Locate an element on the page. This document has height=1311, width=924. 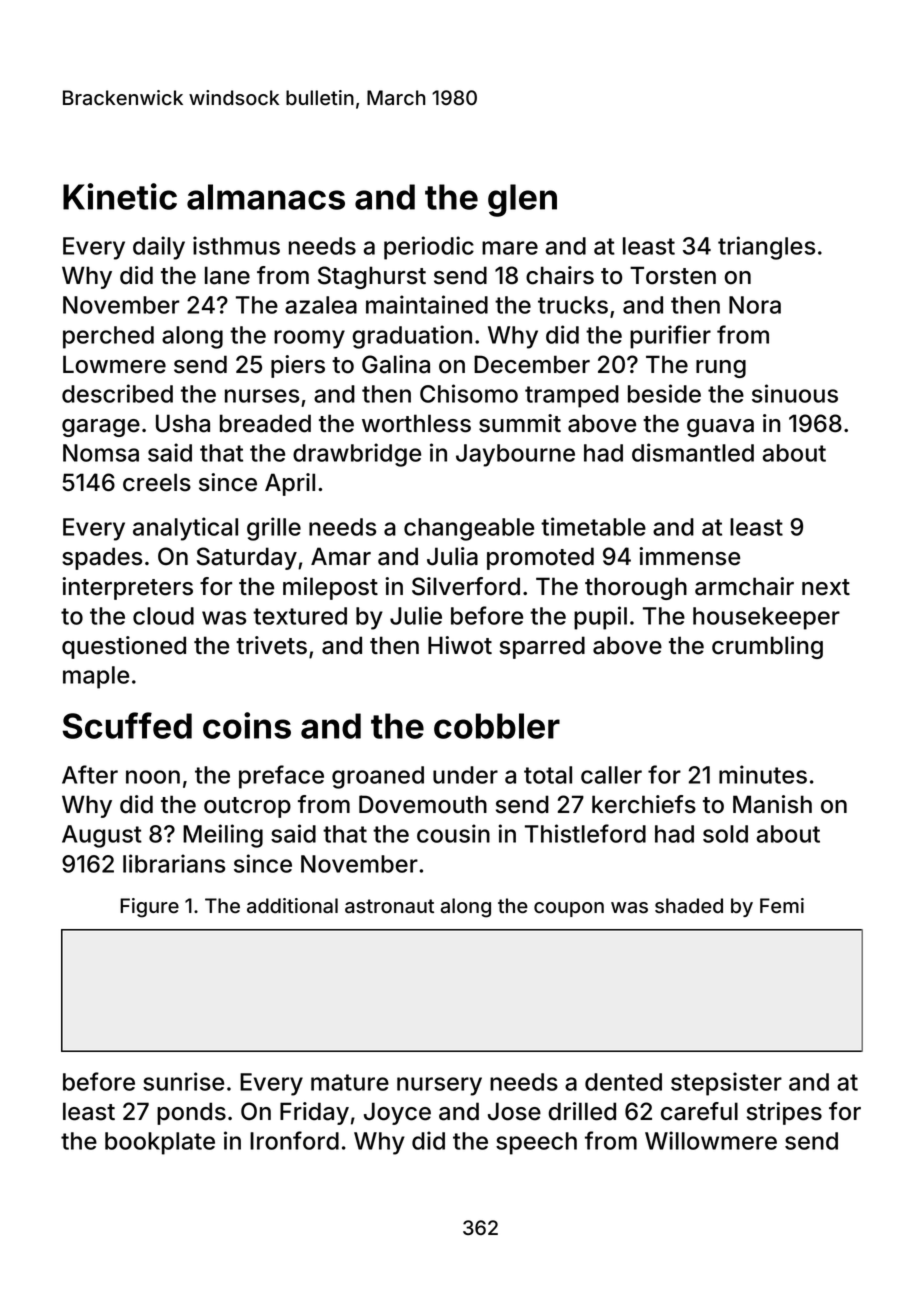
sinuous is located at coordinates (795, 393).
